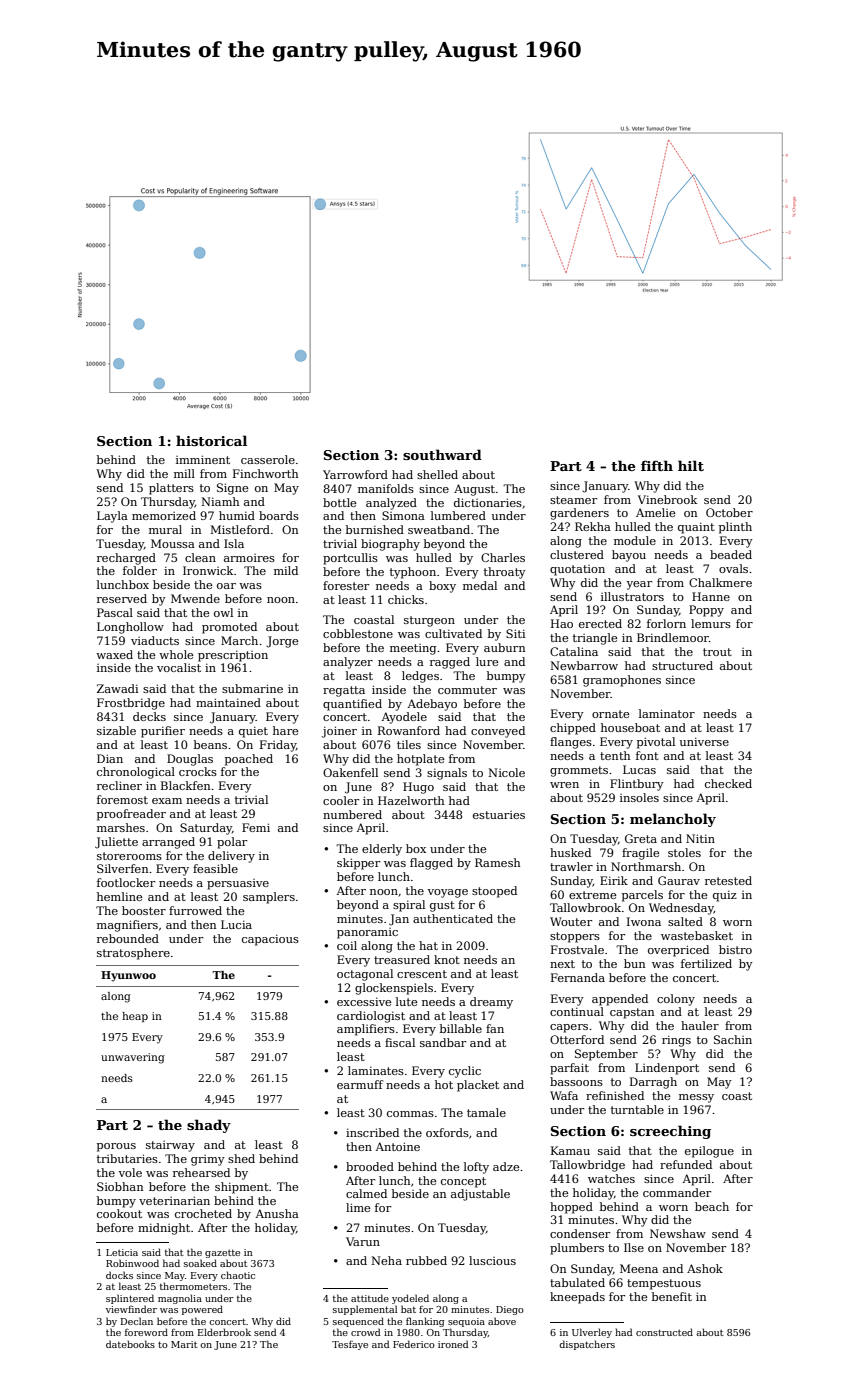  What do you see at coordinates (133, 1058) in the image?
I see `unwavering` at bounding box center [133, 1058].
